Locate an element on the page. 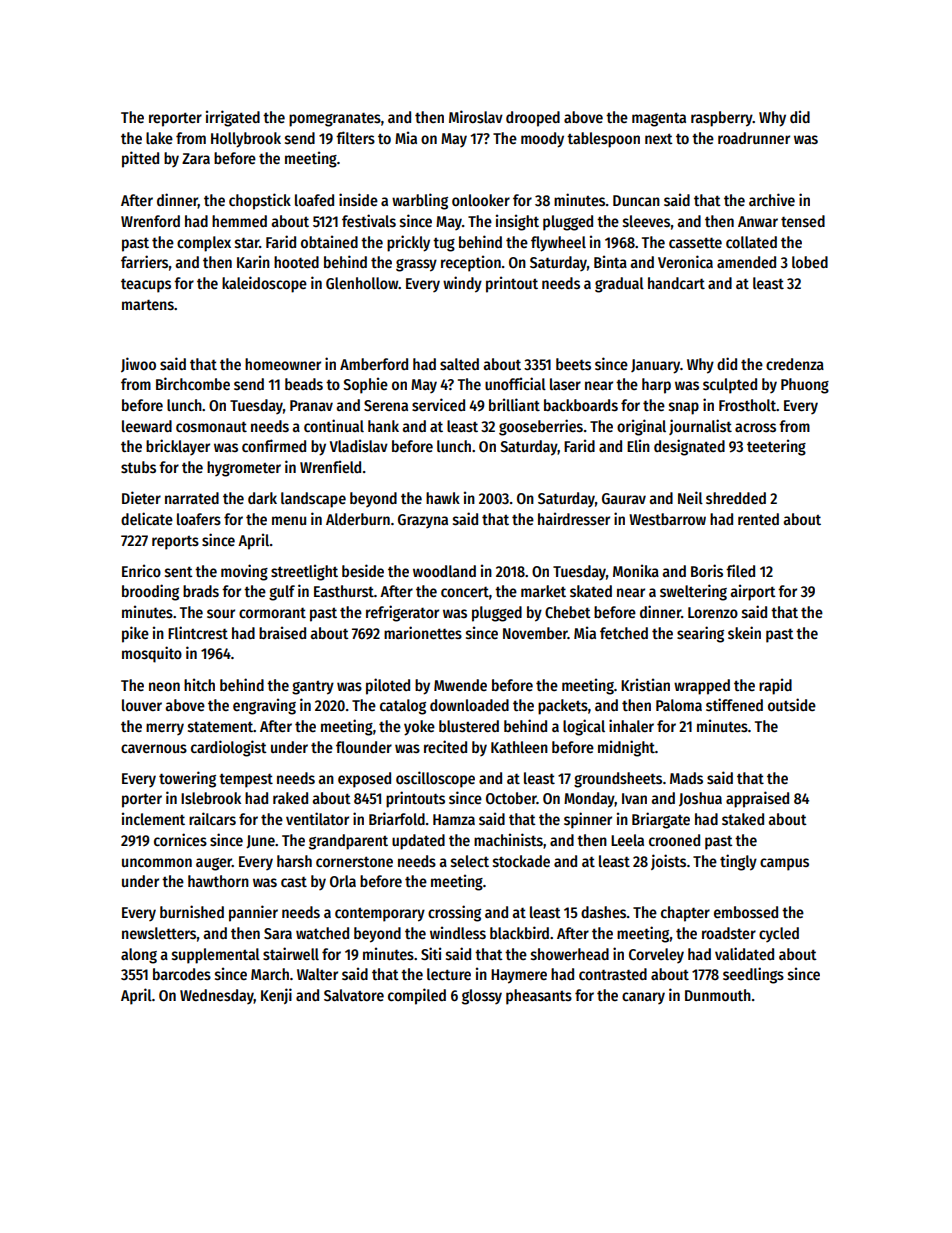  lake is located at coordinates (159, 138).
